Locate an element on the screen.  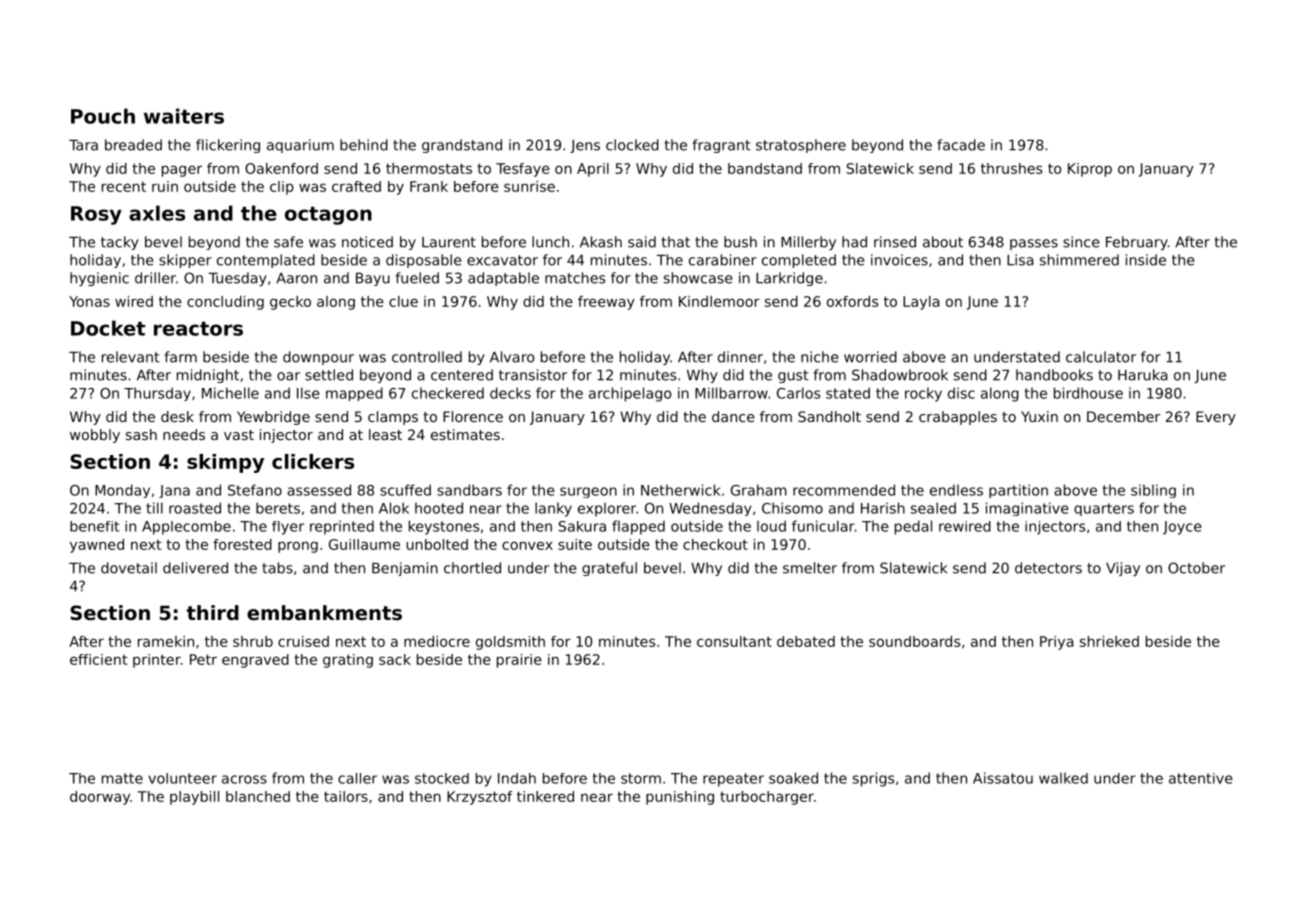
Thursday is located at coordinates (157, 394).
